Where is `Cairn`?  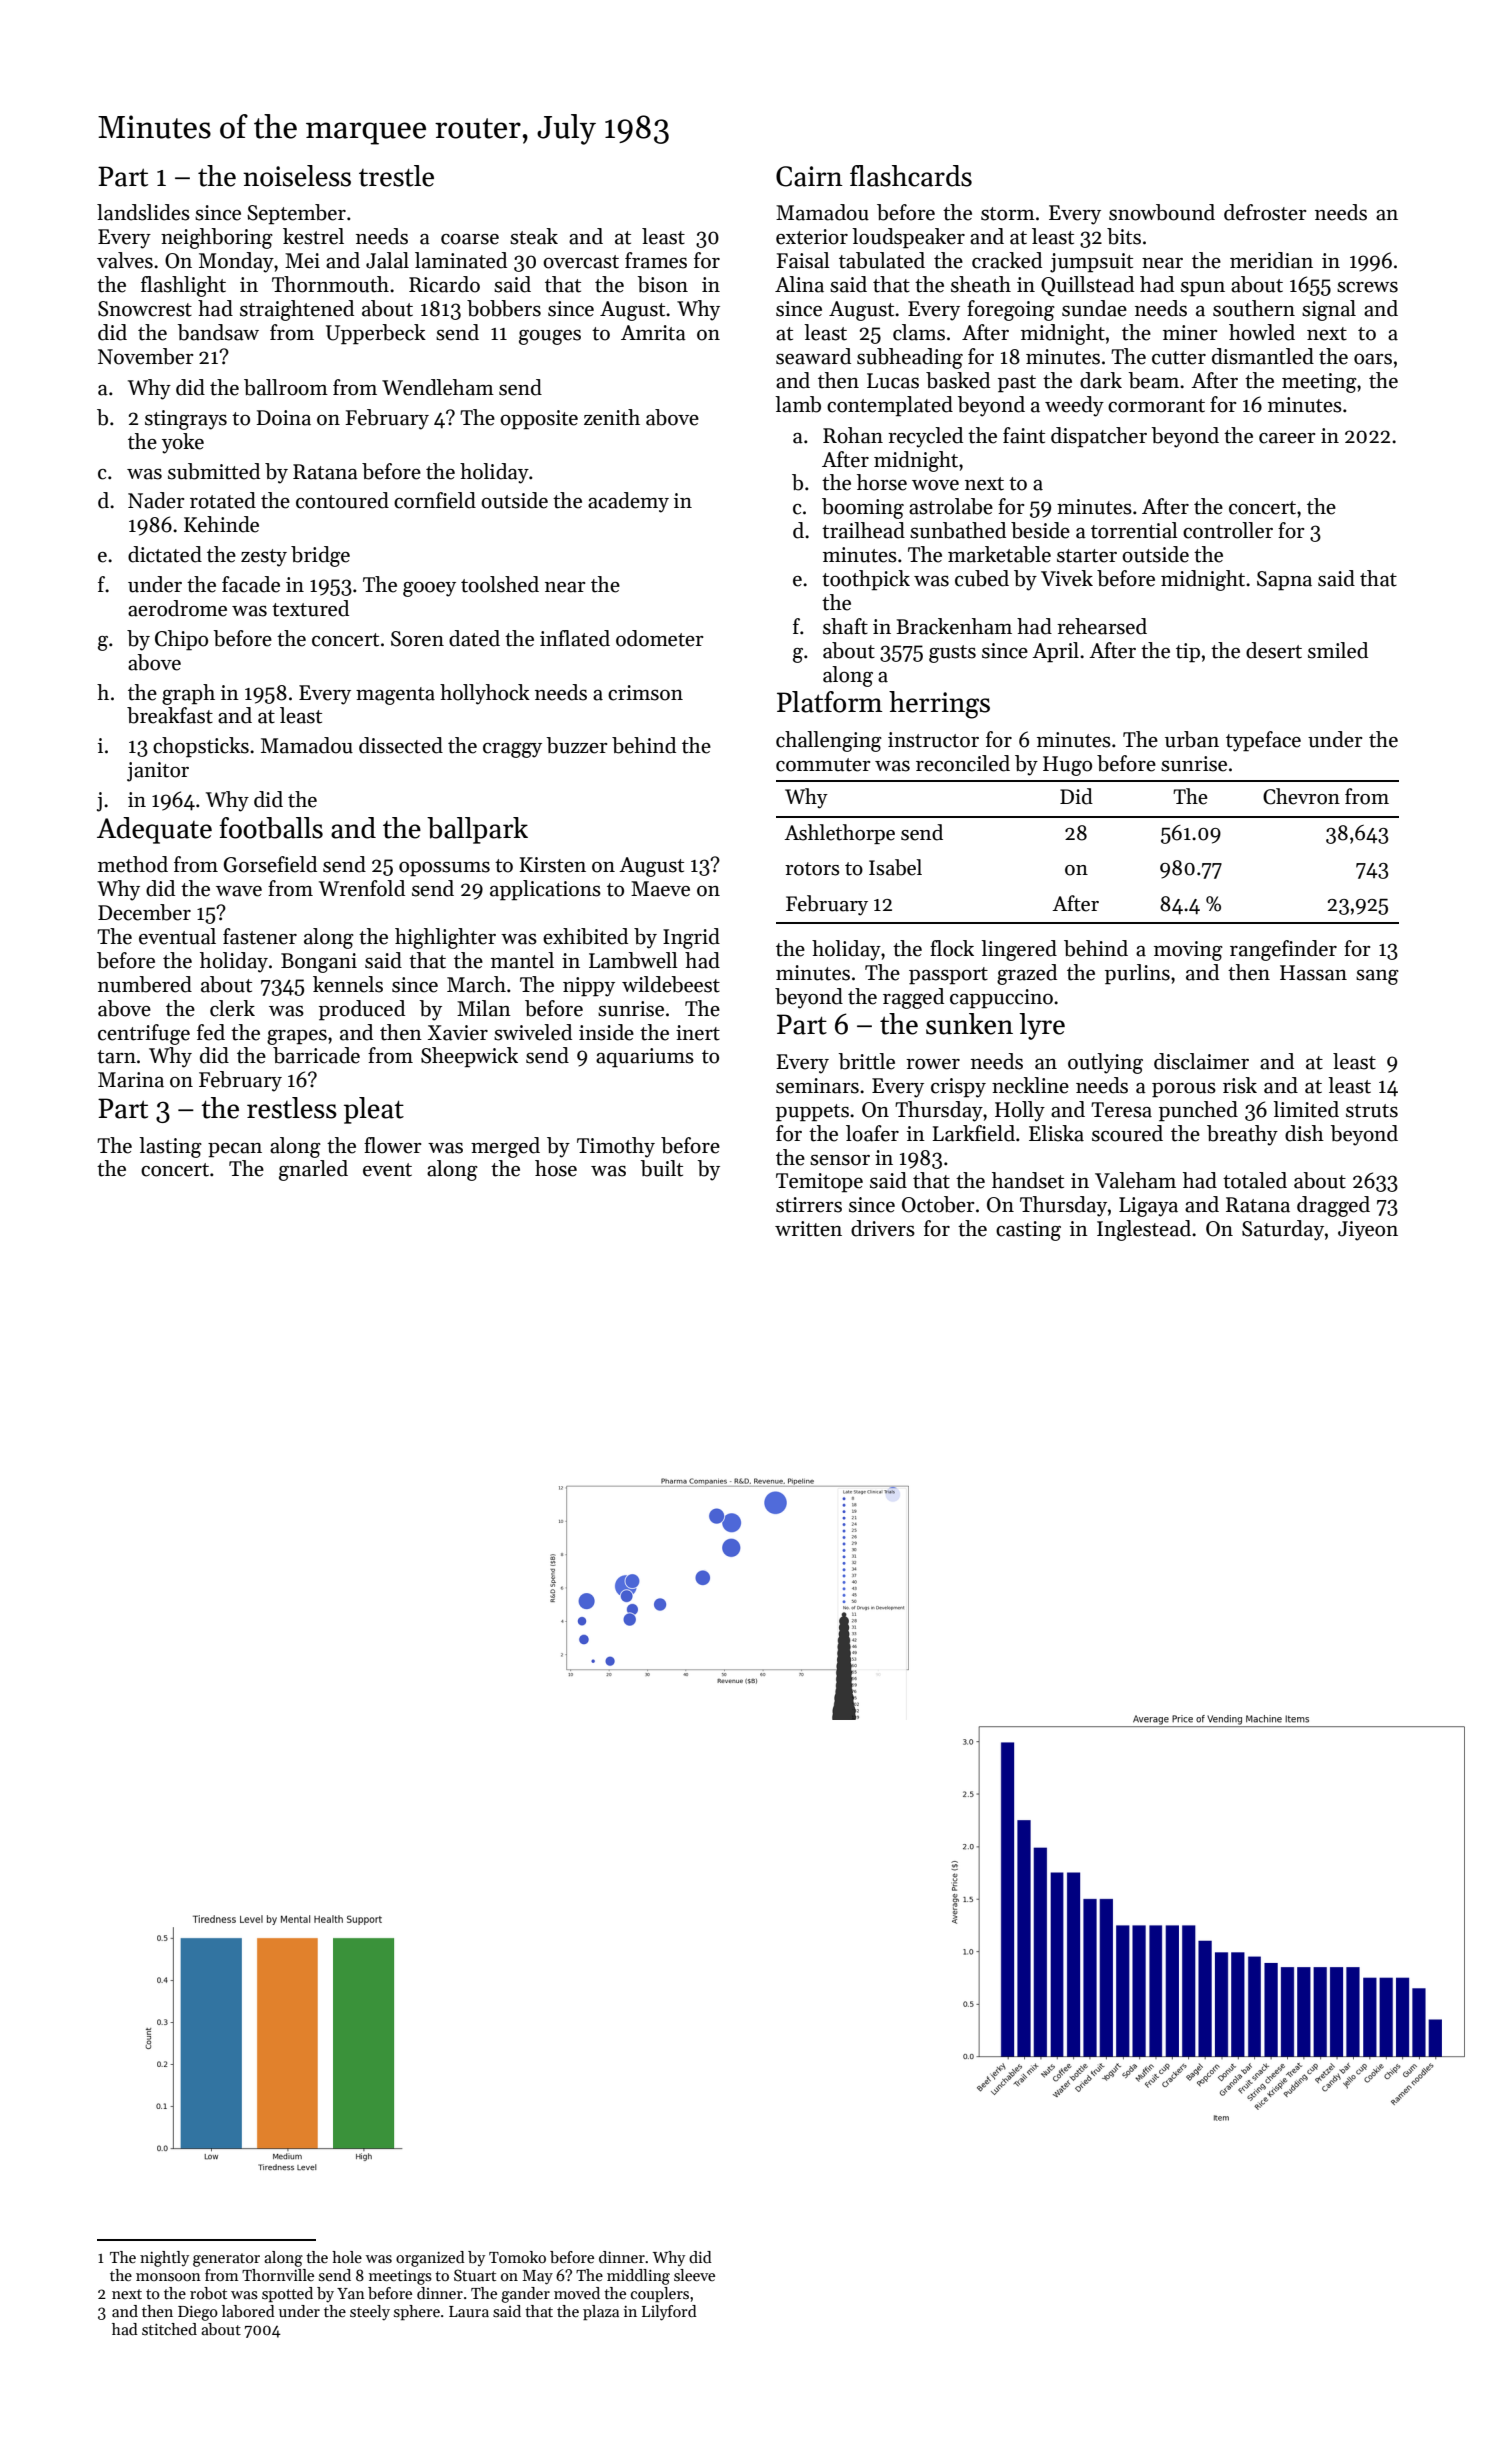 Cairn is located at coordinates (809, 176).
